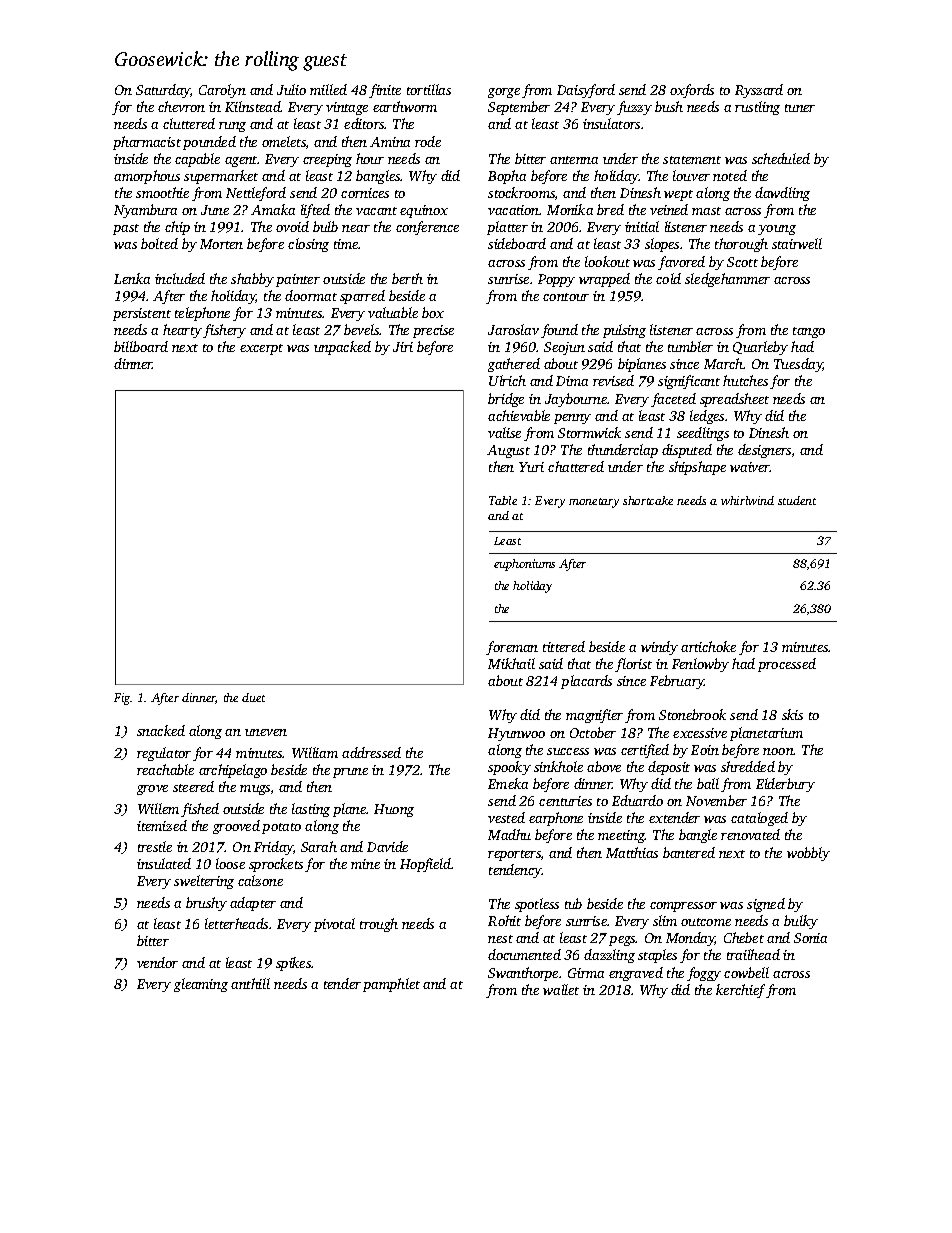 The width and height of the document is (952, 1233). What do you see at coordinates (689, 382) in the document?
I see `significant` at bounding box center [689, 382].
